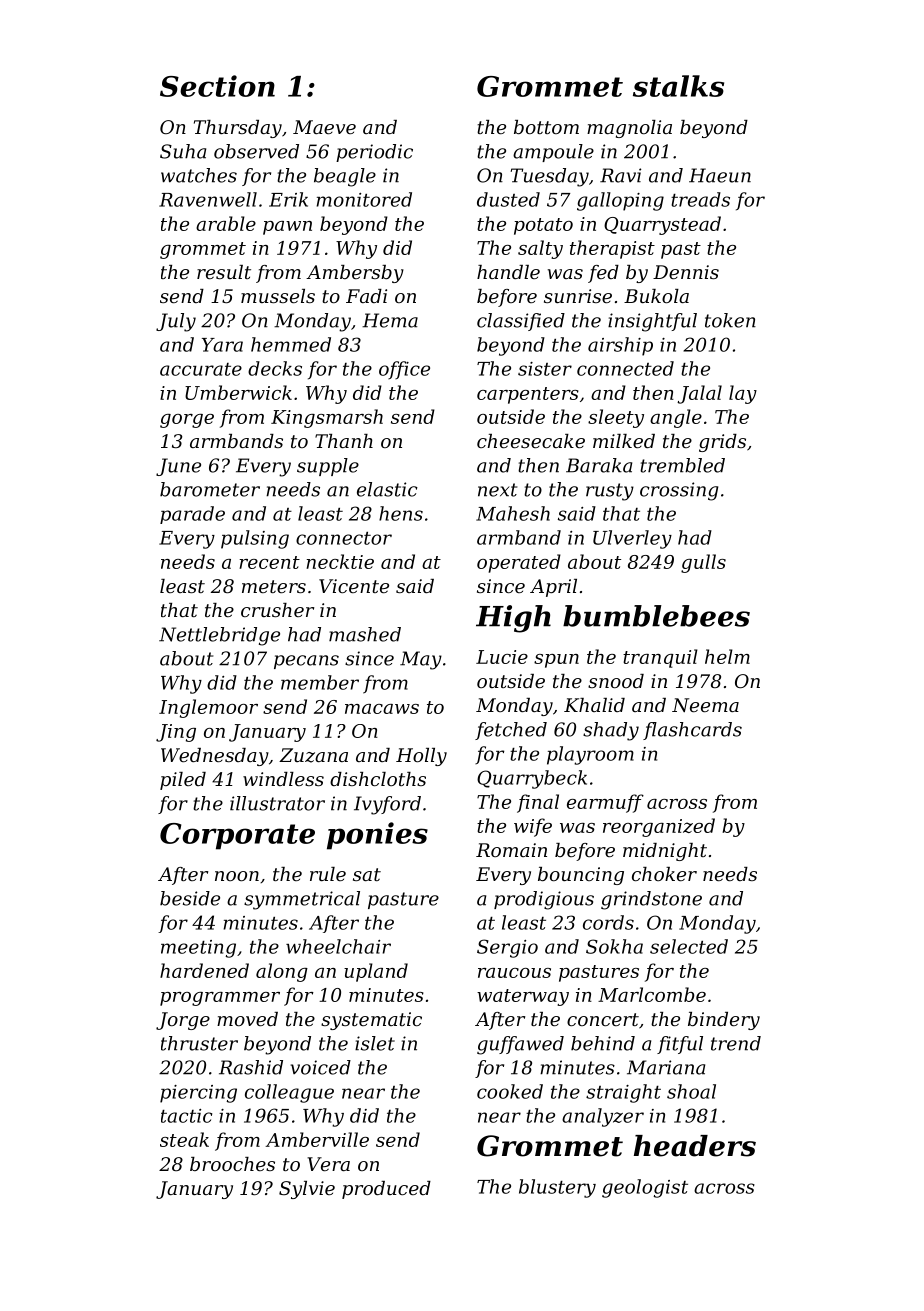  I want to click on May, so click(421, 660).
